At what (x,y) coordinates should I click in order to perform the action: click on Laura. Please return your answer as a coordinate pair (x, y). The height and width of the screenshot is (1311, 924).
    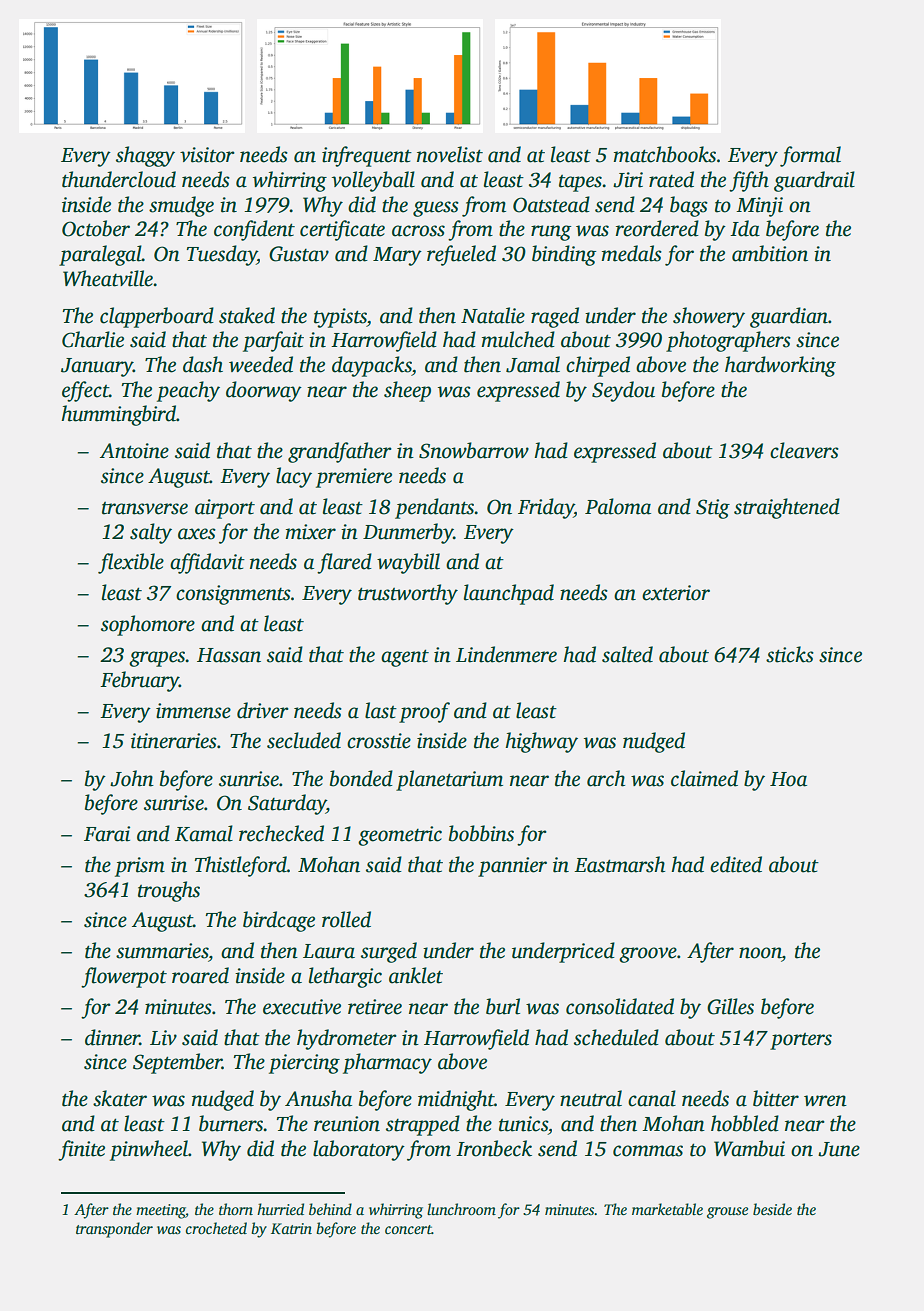
    Looking at the image, I should click on (329, 951).
